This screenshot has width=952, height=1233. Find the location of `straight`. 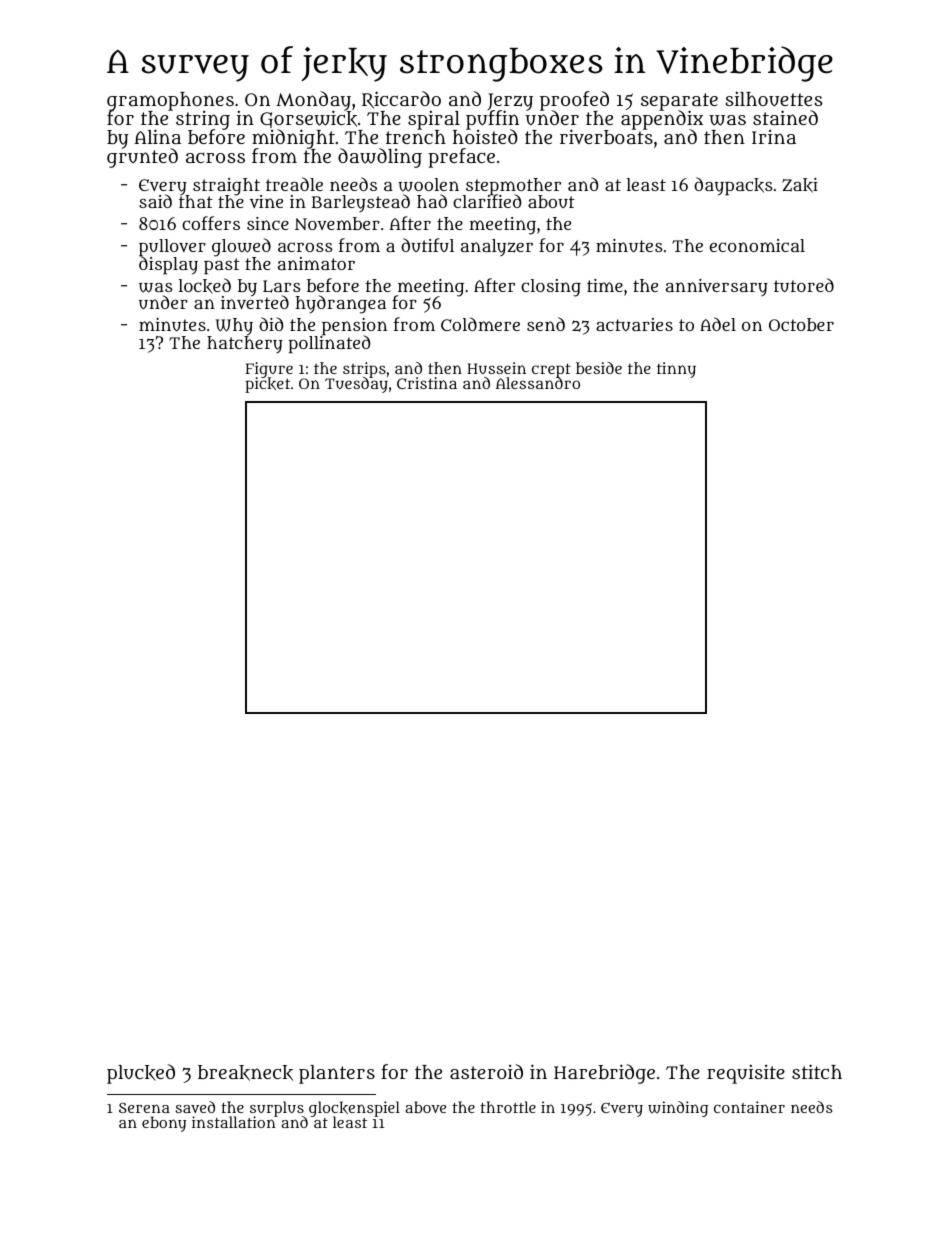

straight is located at coordinates (226, 186).
